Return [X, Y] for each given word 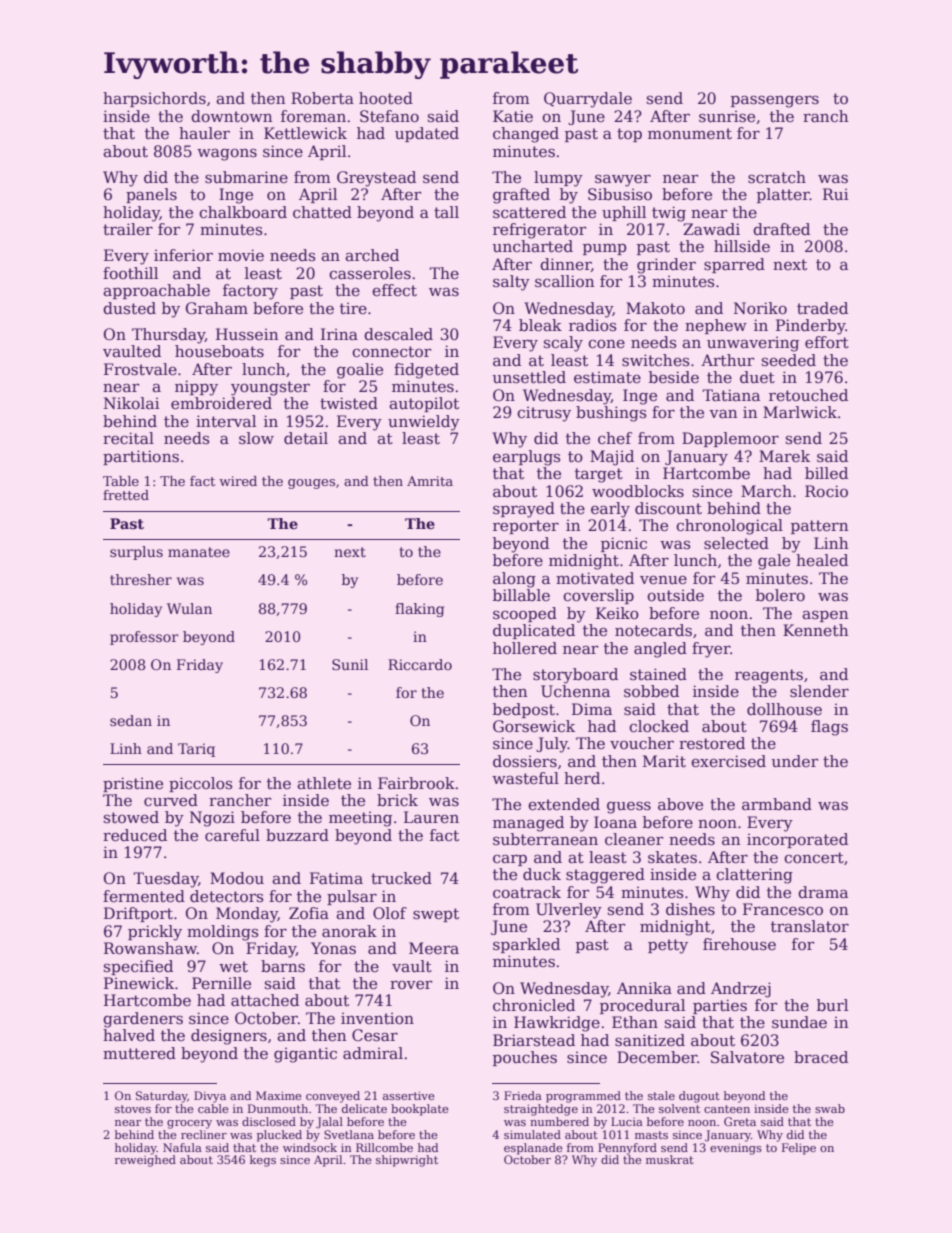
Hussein [247, 334]
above [680, 804]
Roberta [322, 98]
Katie [513, 116]
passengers [775, 101]
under [795, 761]
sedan [131, 720]
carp [510, 860]
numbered [559, 1121]
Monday [247, 915]
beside [674, 377]
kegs [263, 1161]
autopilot [424, 404]
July [552, 745]
